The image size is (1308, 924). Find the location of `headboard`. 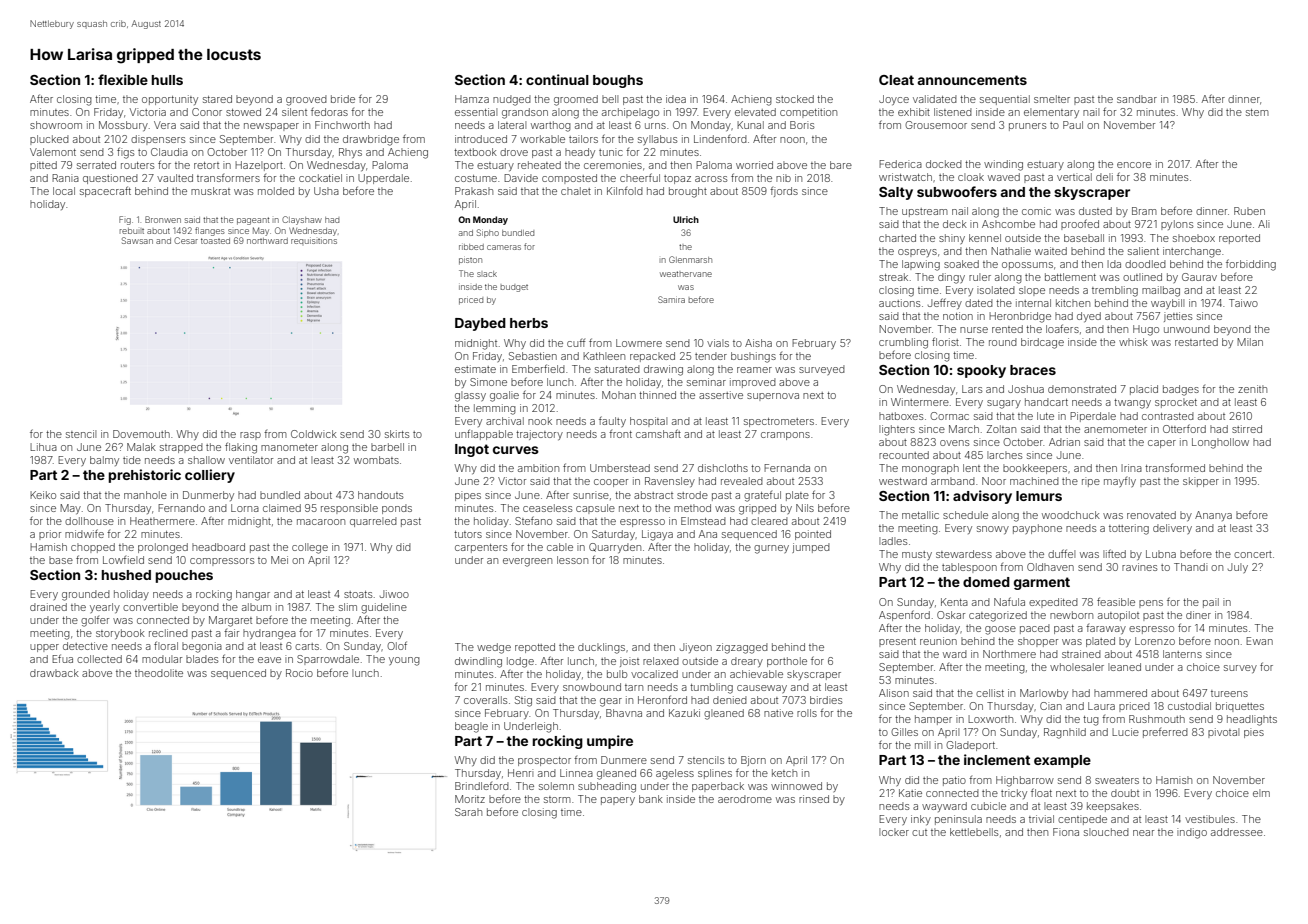

headboard is located at coordinates (218, 547).
